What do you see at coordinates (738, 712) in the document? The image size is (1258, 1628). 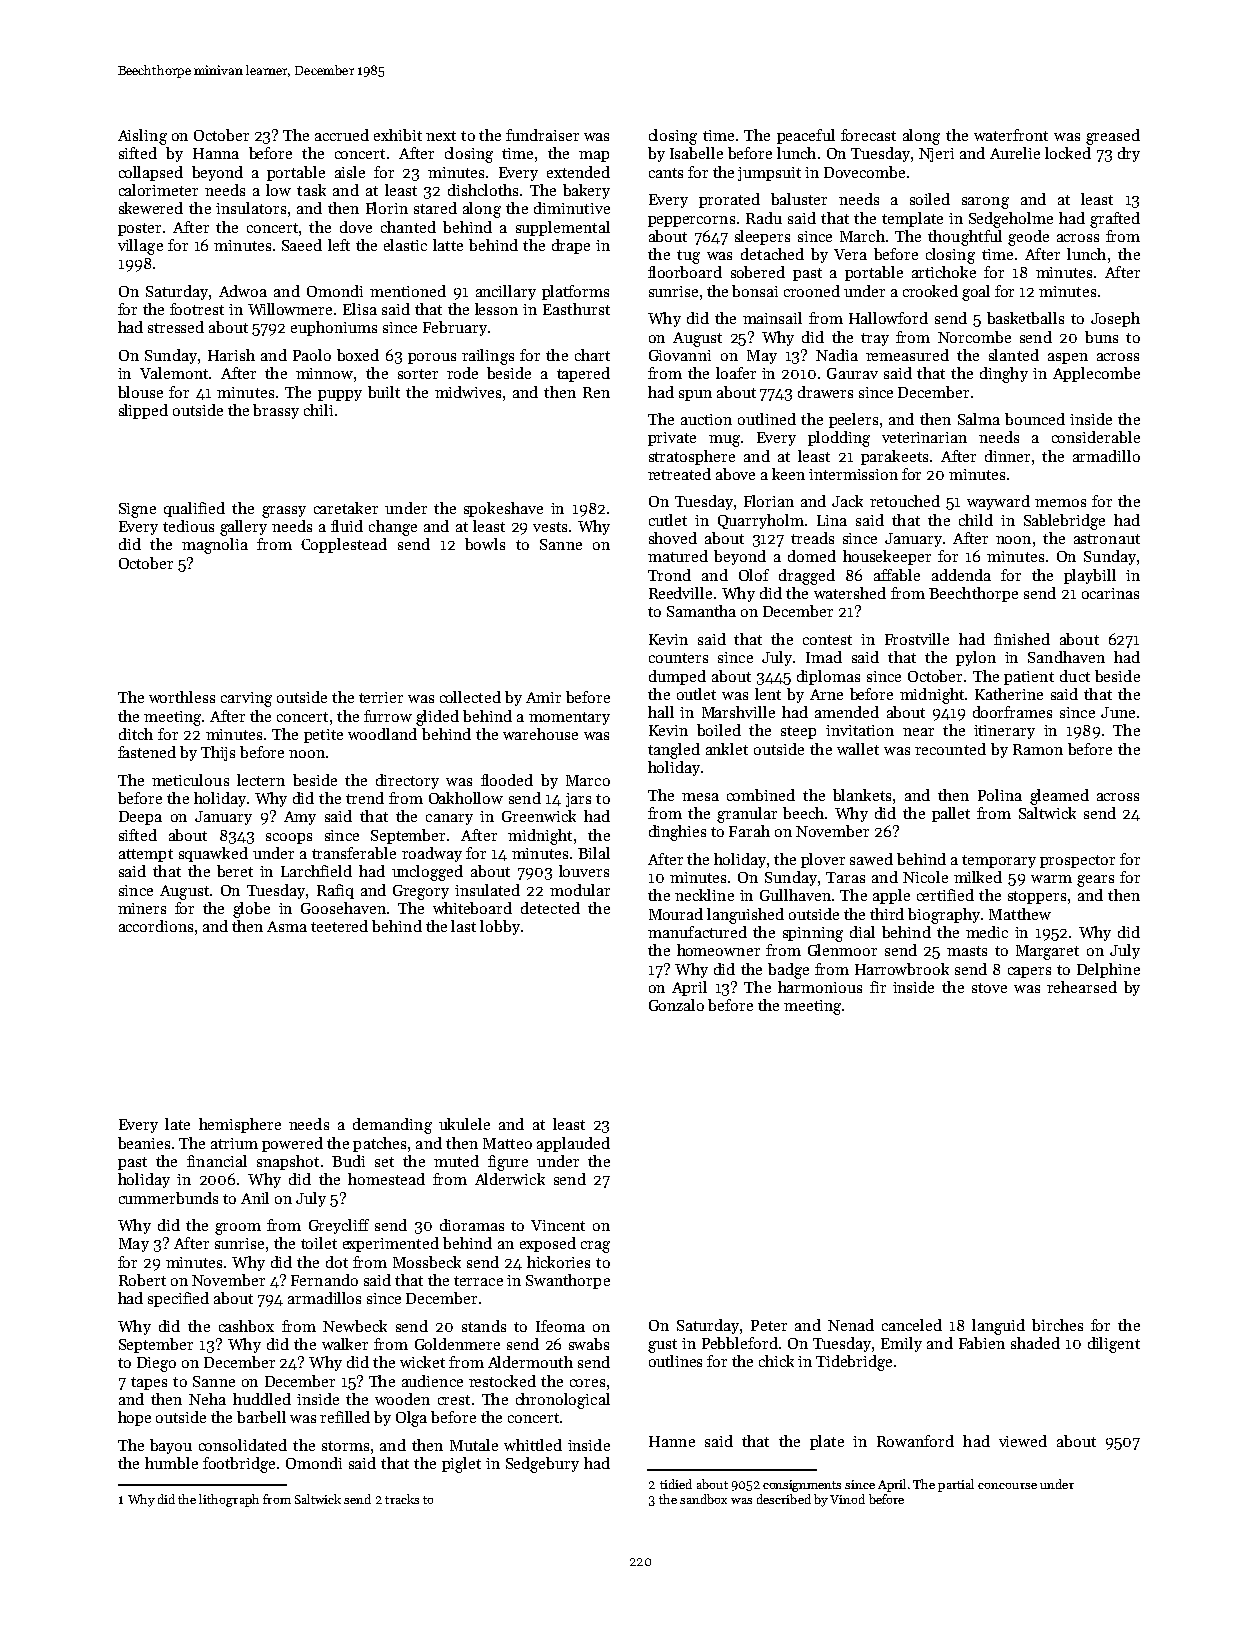 I see `Marshville` at bounding box center [738, 712].
